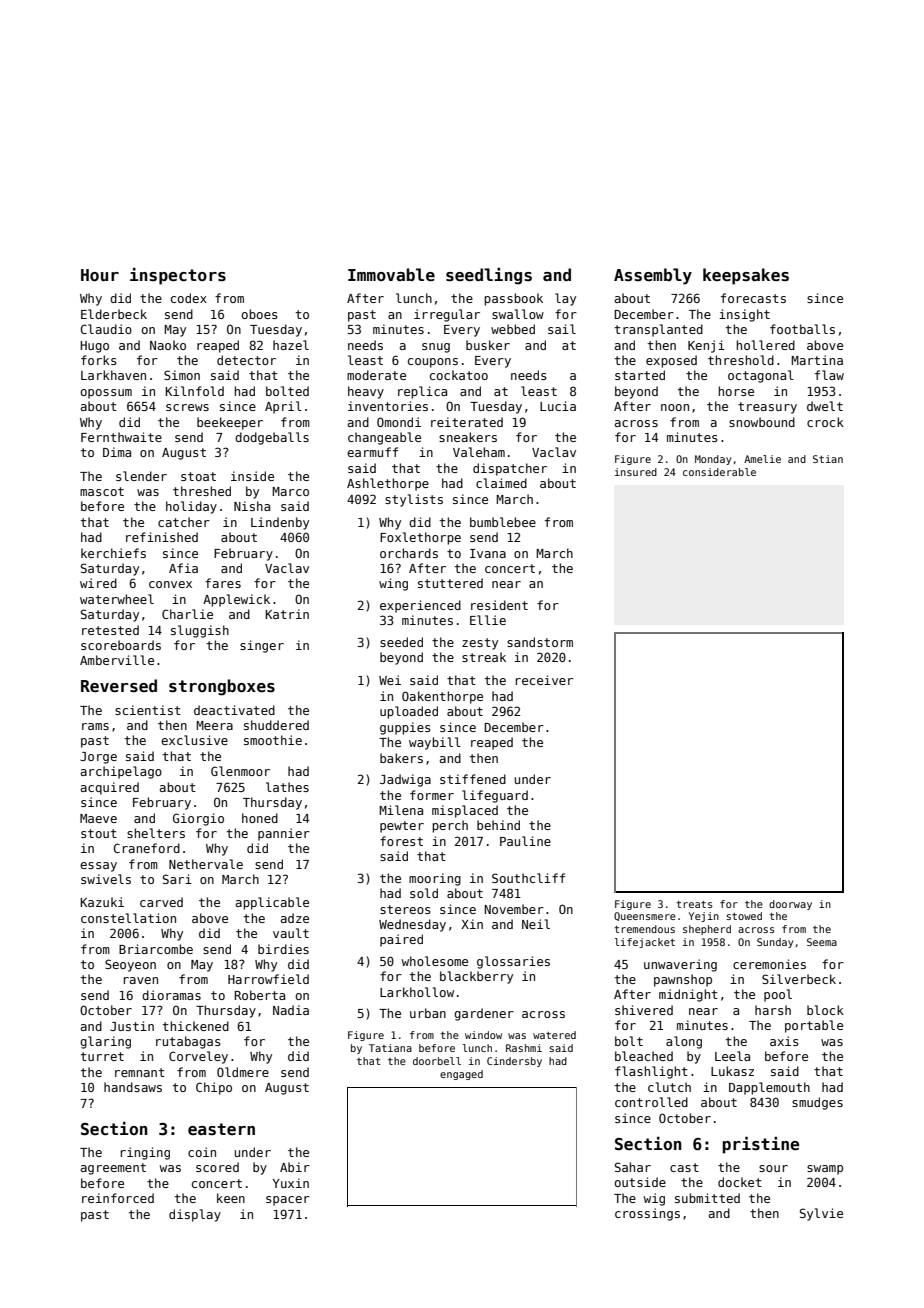  Describe the element at coordinates (110, 788) in the document. I see `acquired` at that location.
